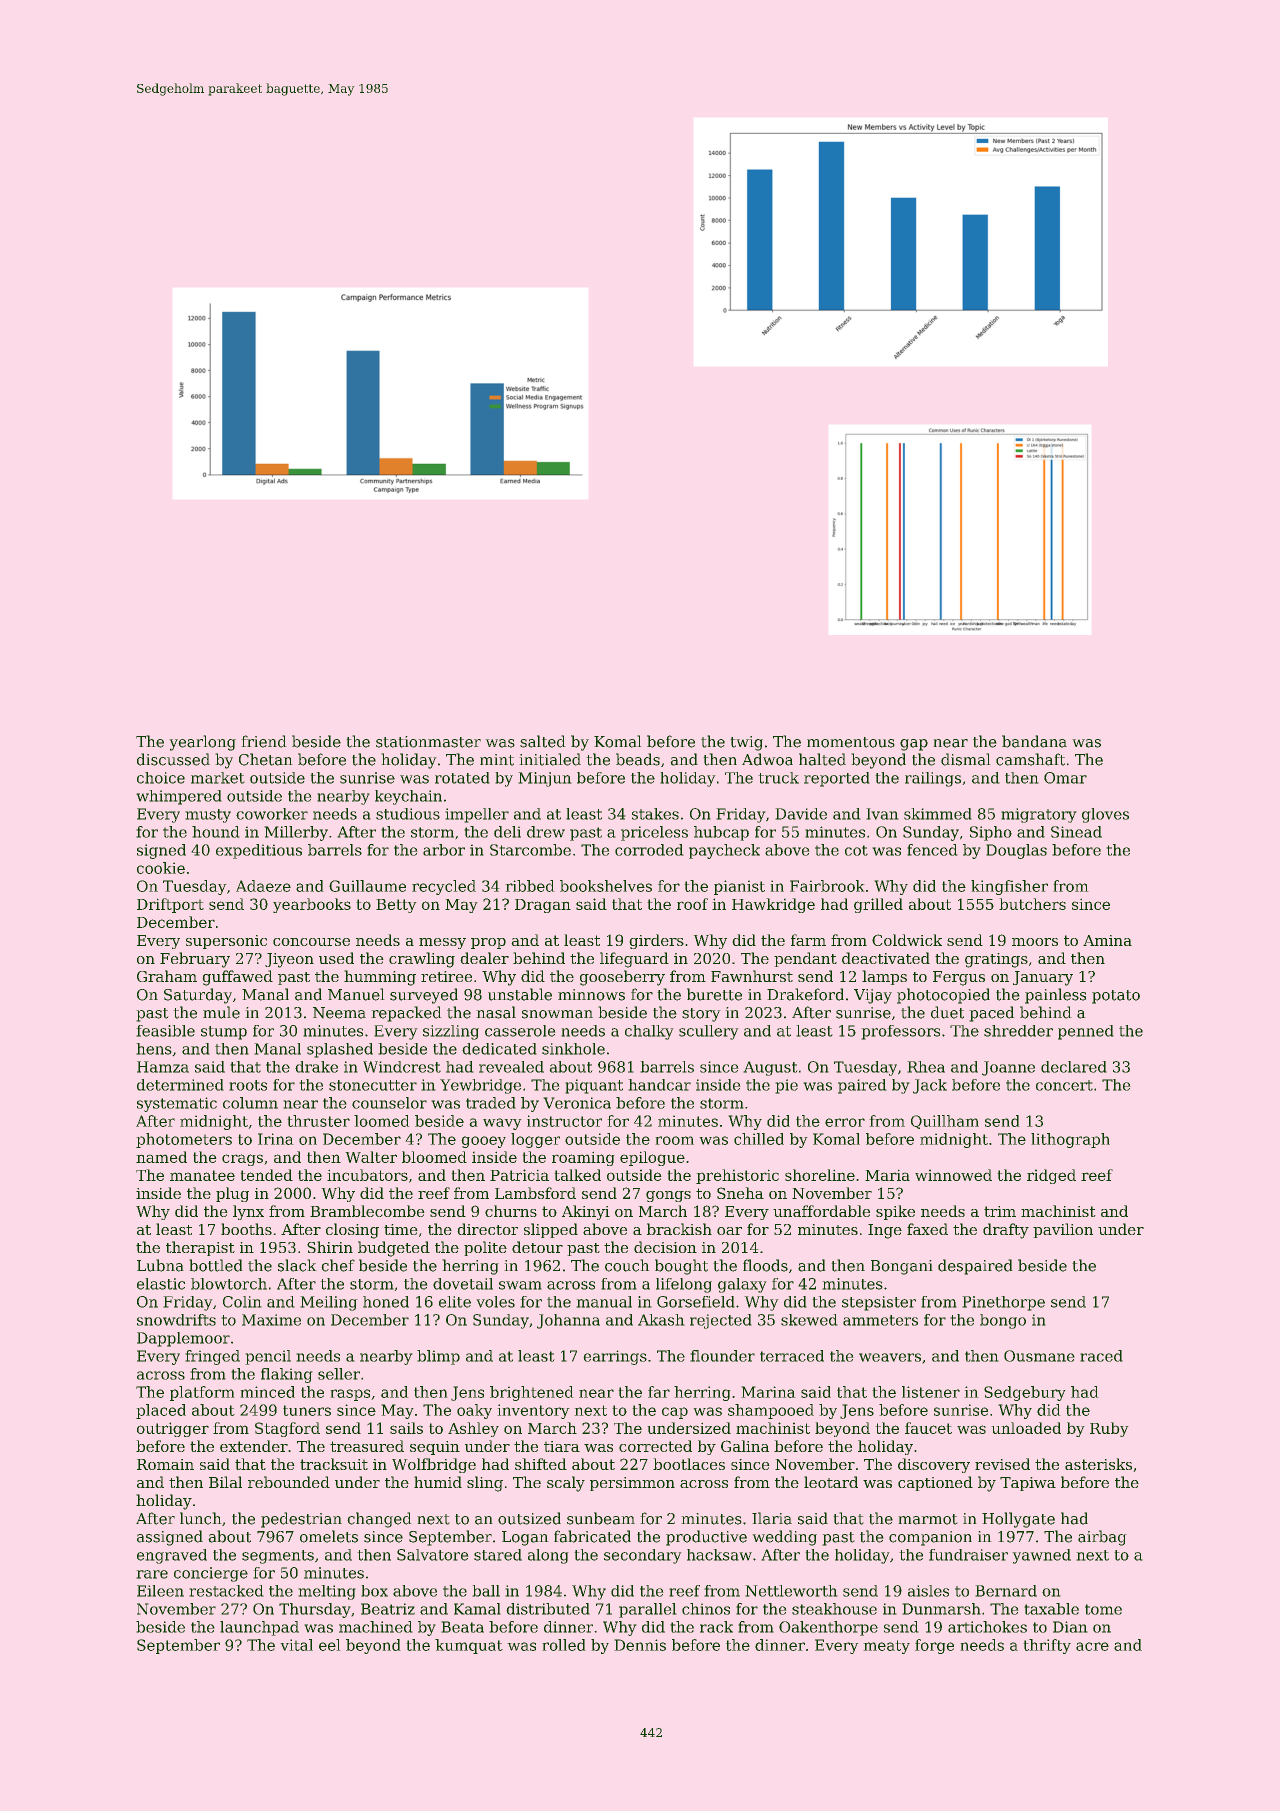  I want to click on brightened, so click(532, 1393).
